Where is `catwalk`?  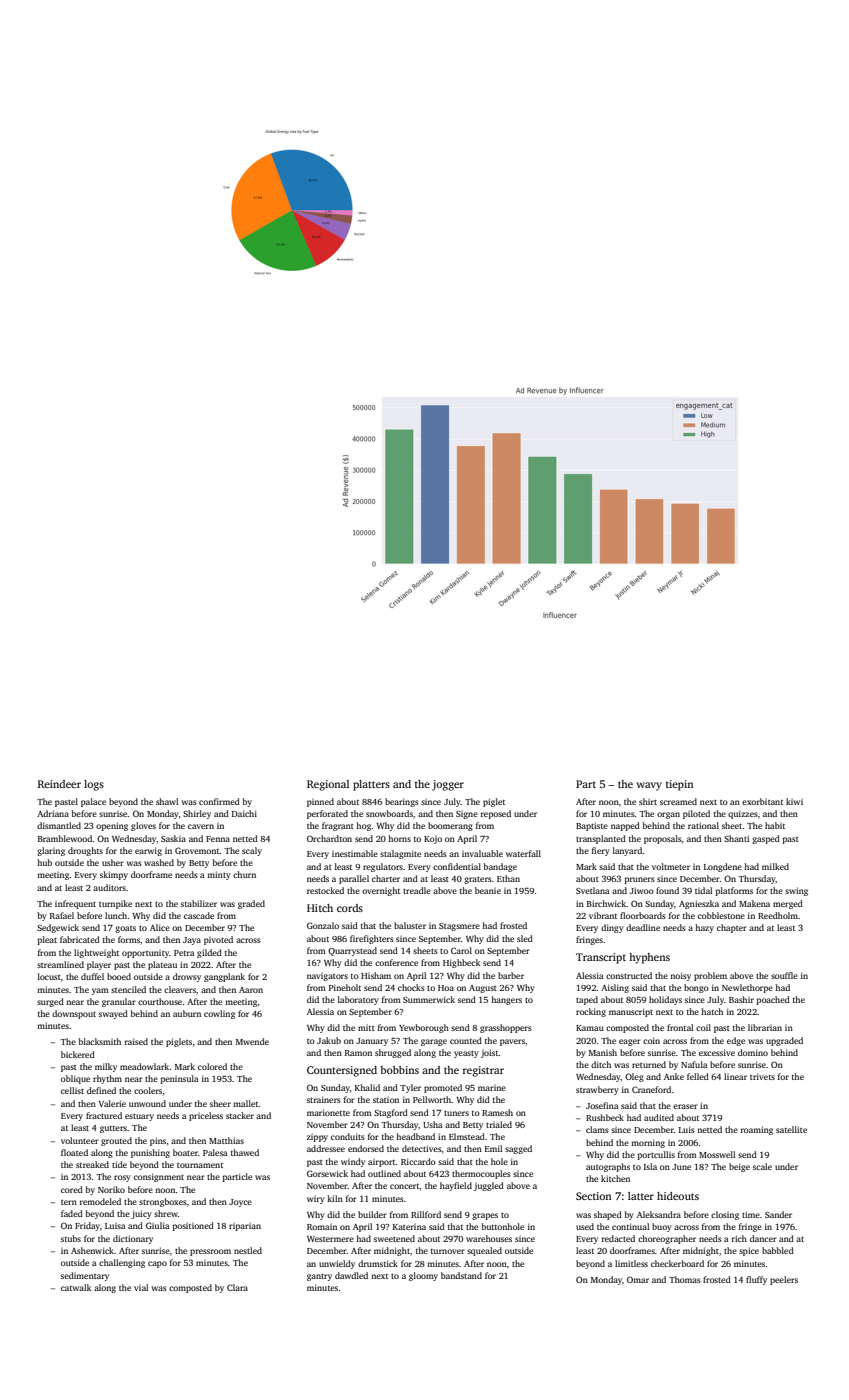 catwalk is located at coordinates (76, 1287).
